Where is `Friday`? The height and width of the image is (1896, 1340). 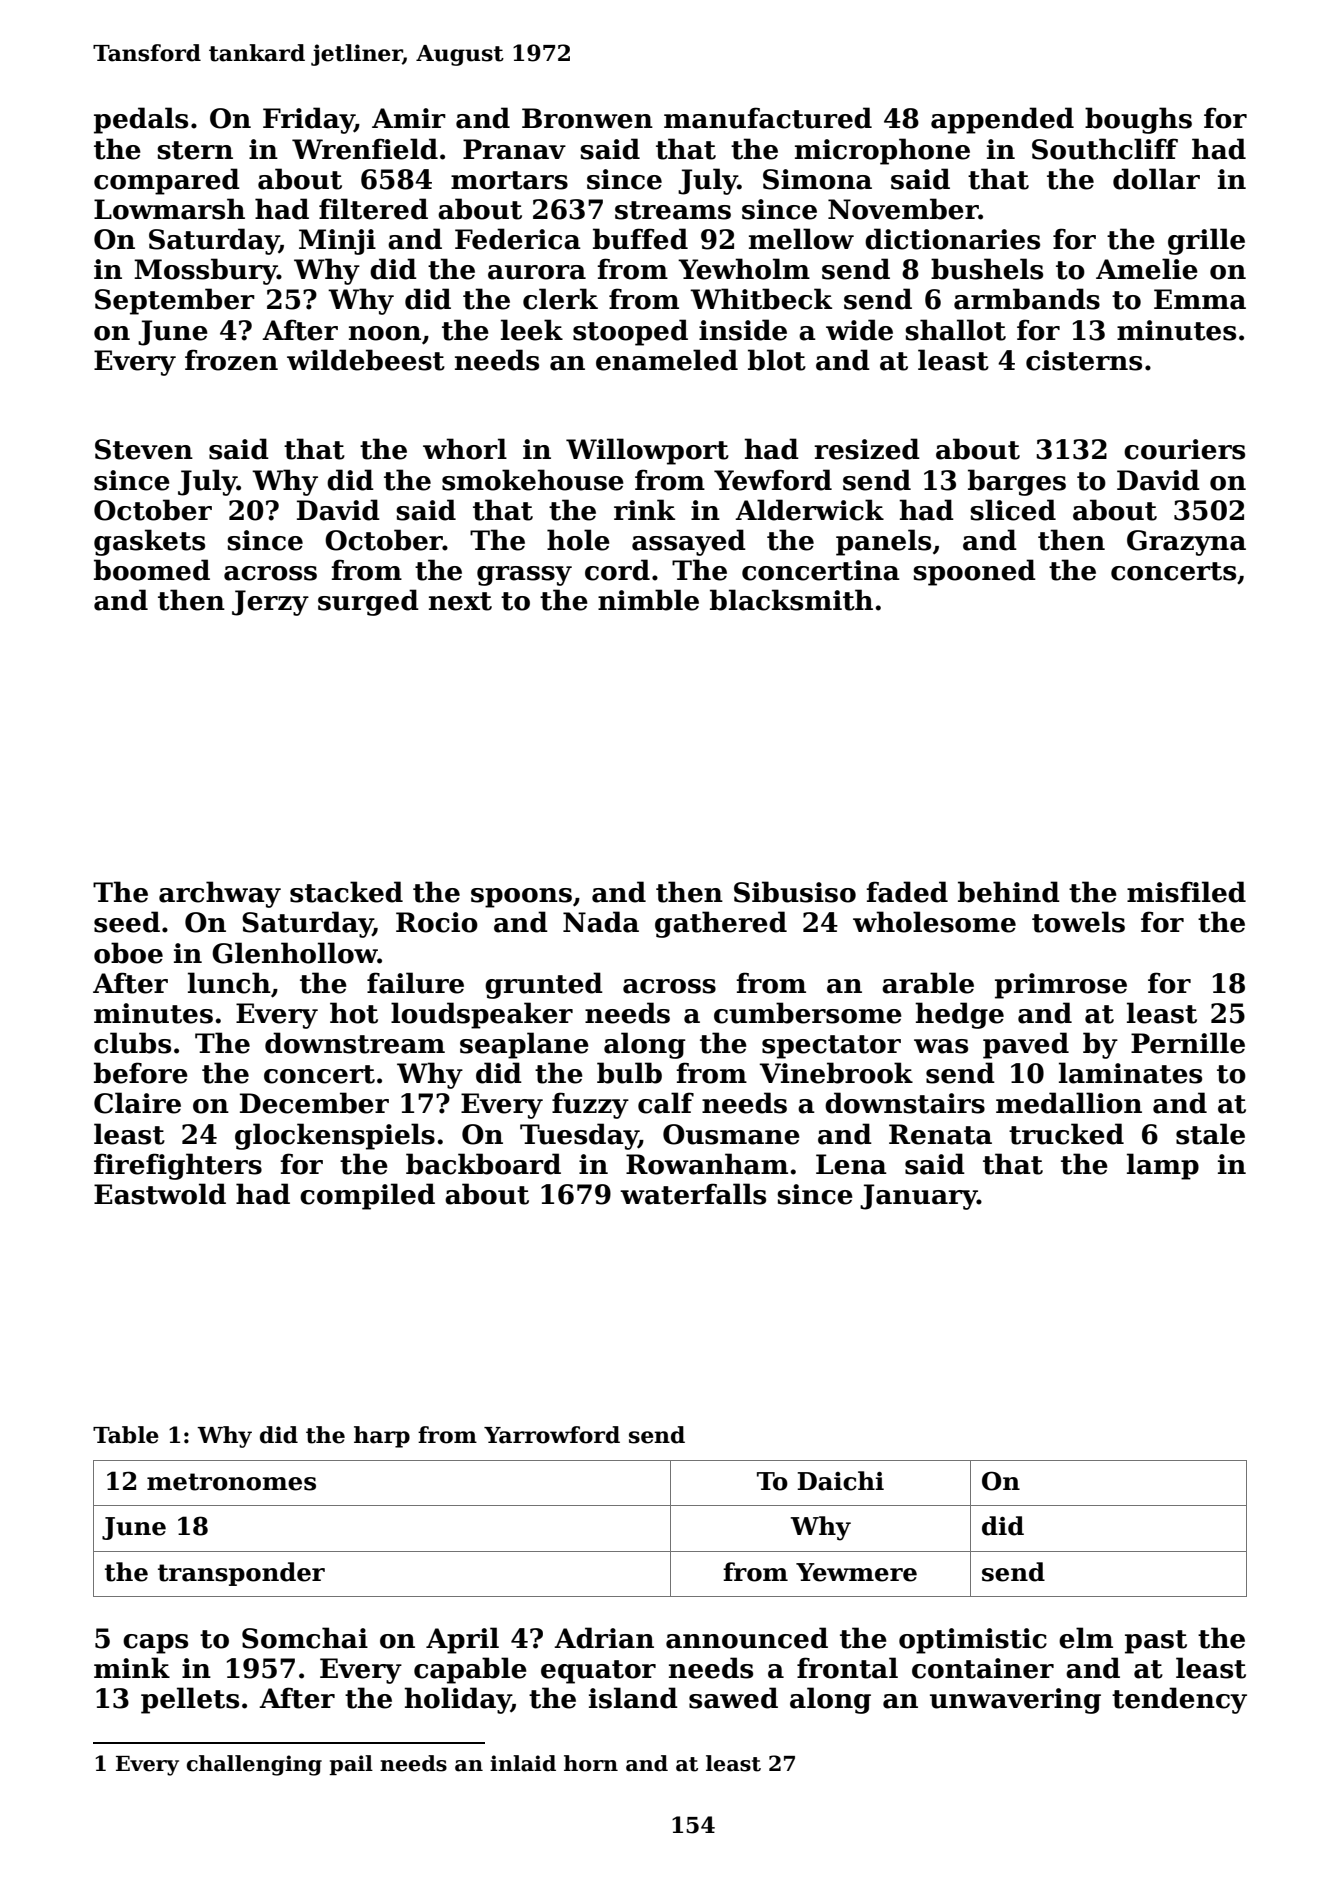 Friday is located at coordinates (309, 120).
